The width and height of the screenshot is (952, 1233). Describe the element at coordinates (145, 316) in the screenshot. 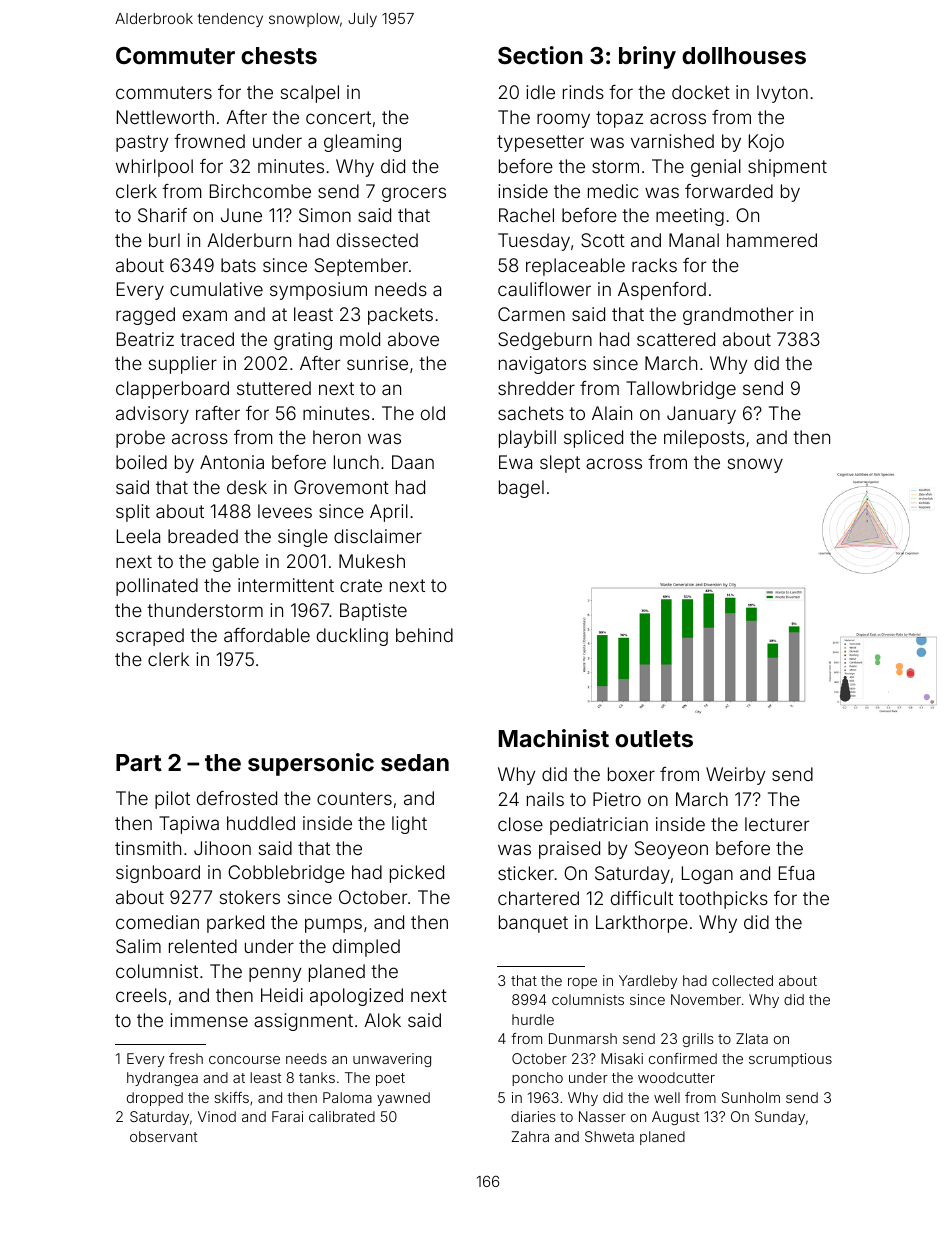

I see `ragged` at that location.
